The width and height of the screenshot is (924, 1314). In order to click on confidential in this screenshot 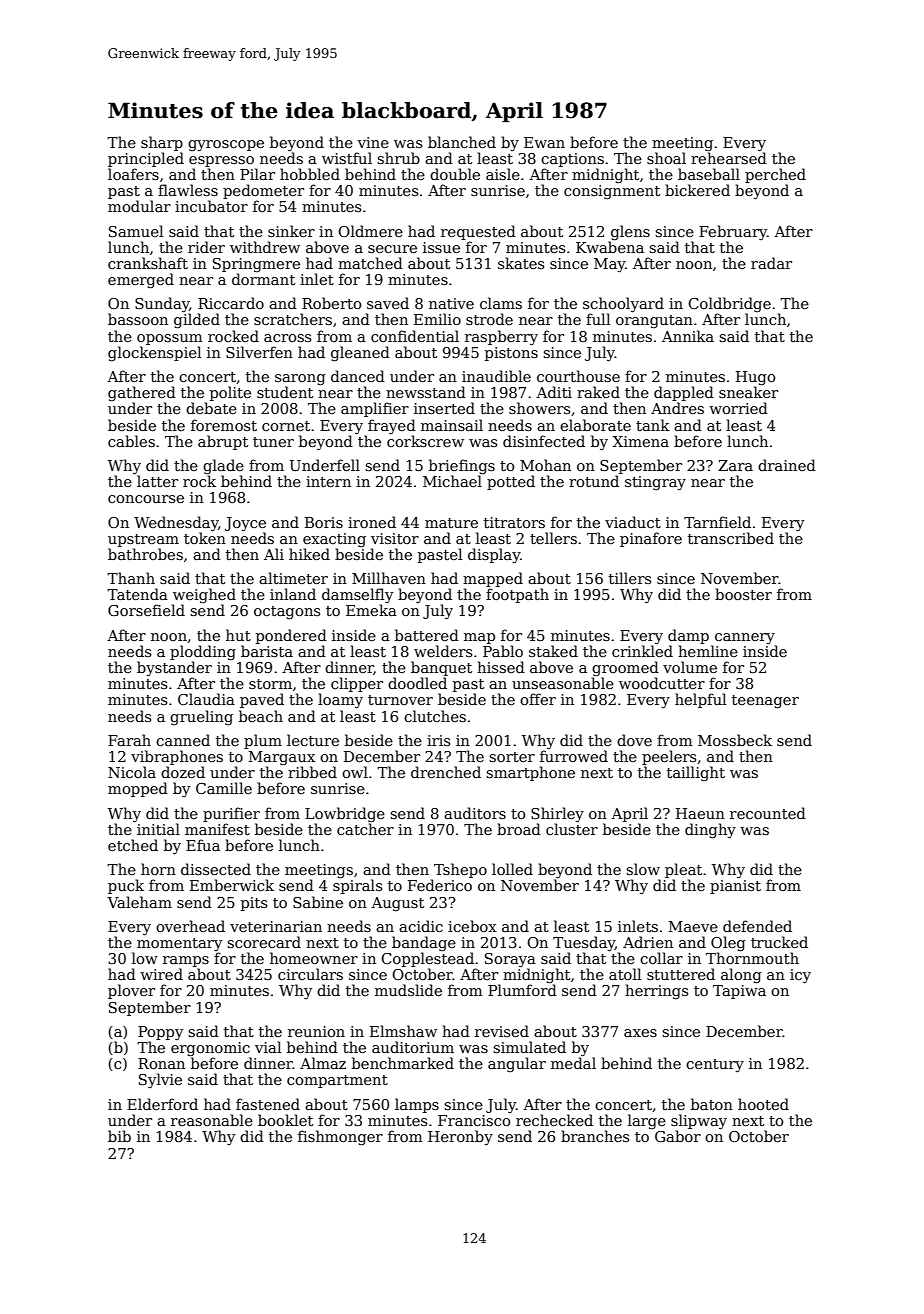, I will do `click(415, 336)`.
